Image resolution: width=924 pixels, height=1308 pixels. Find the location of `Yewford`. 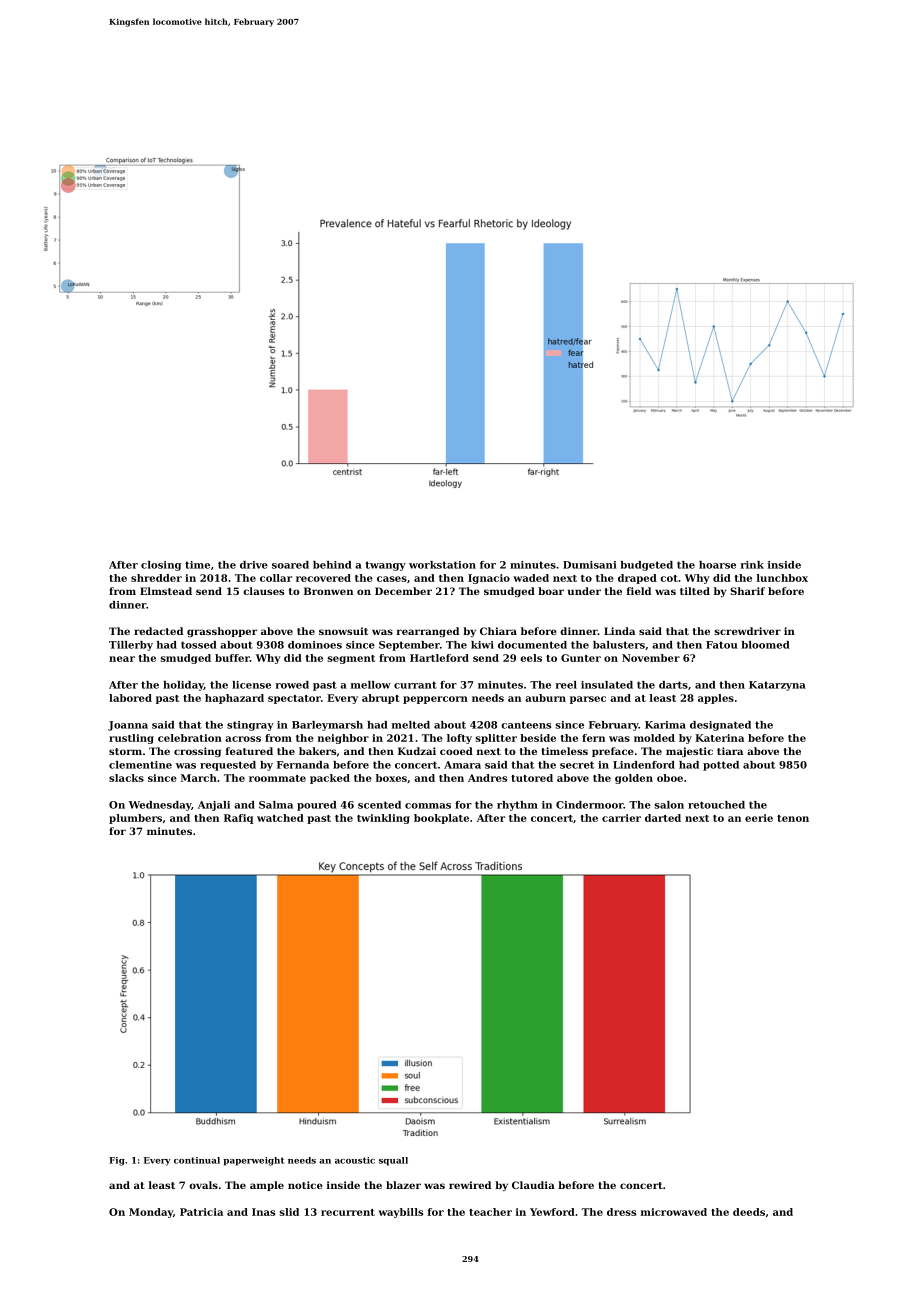

Yewford is located at coordinates (552, 1212).
